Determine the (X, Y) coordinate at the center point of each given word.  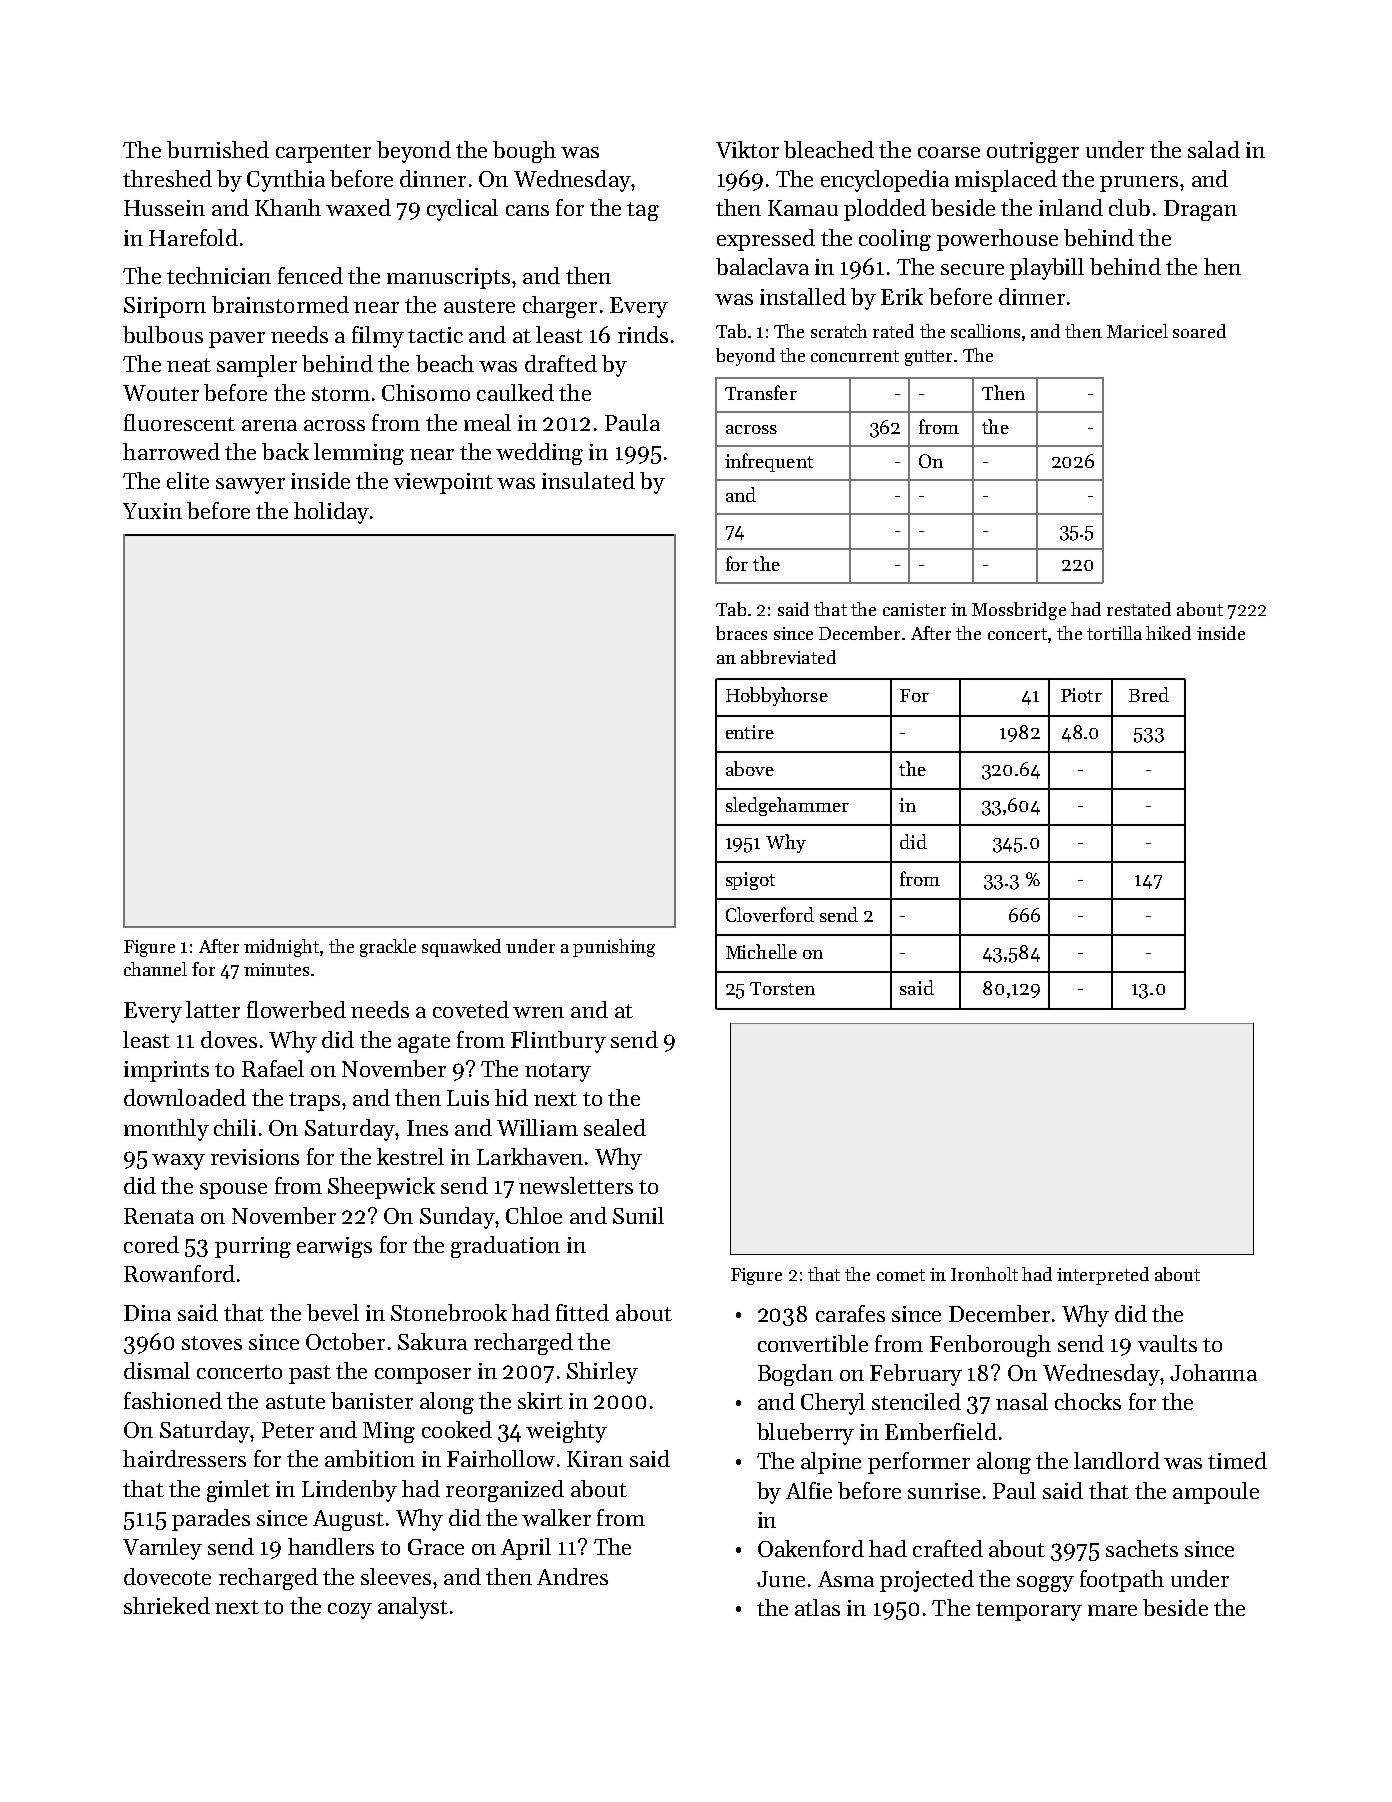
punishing (614, 948)
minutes (276, 969)
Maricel (1137, 331)
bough (524, 152)
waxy (178, 1162)
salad (1214, 149)
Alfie (809, 1490)
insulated (588, 480)
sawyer (250, 486)
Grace (436, 1547)
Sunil (638, 1215)
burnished (218, 149)
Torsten (782, 988)
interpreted (1103, 1276)
